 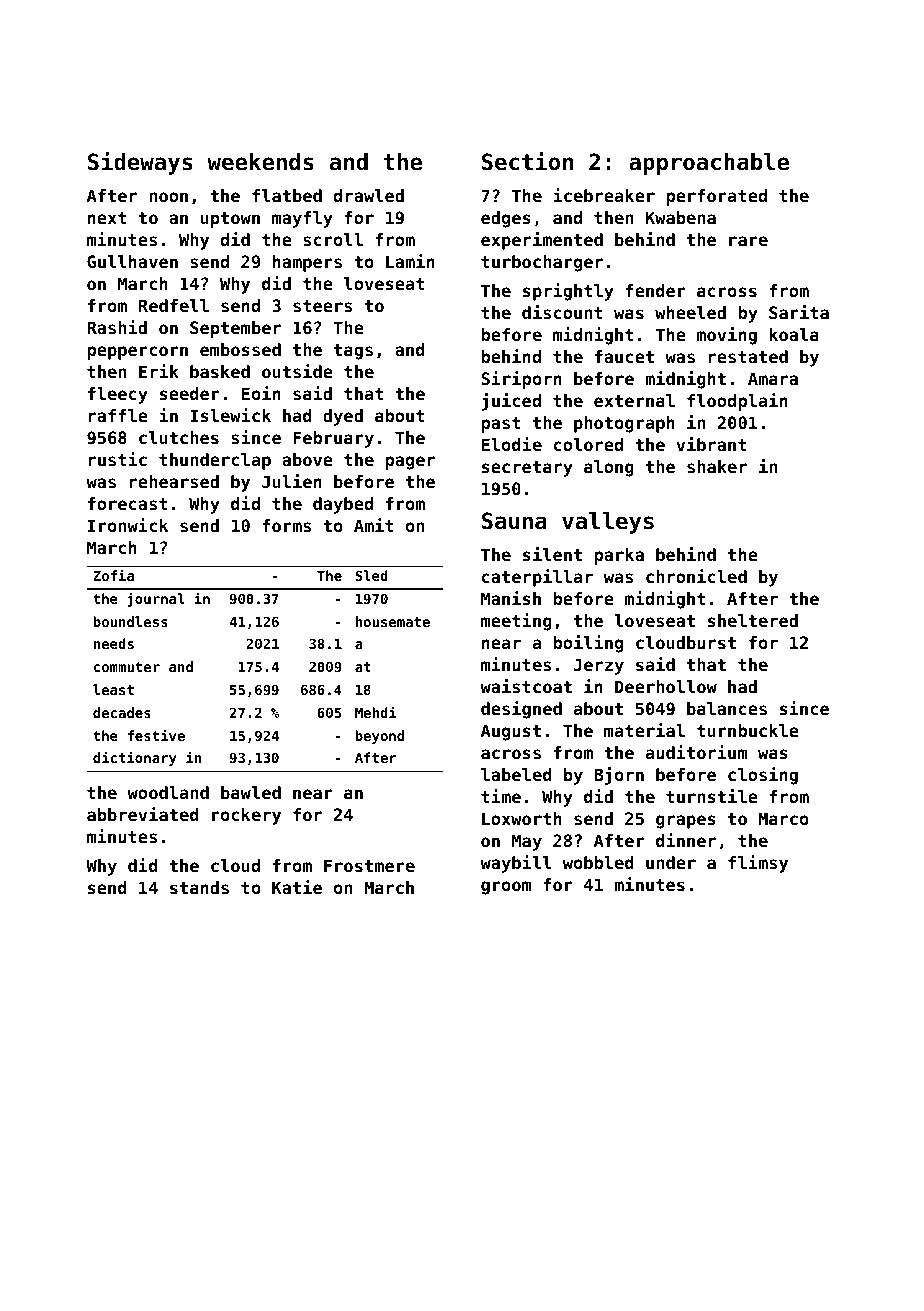 I want to click on Section, so click(x=527, y=161).
